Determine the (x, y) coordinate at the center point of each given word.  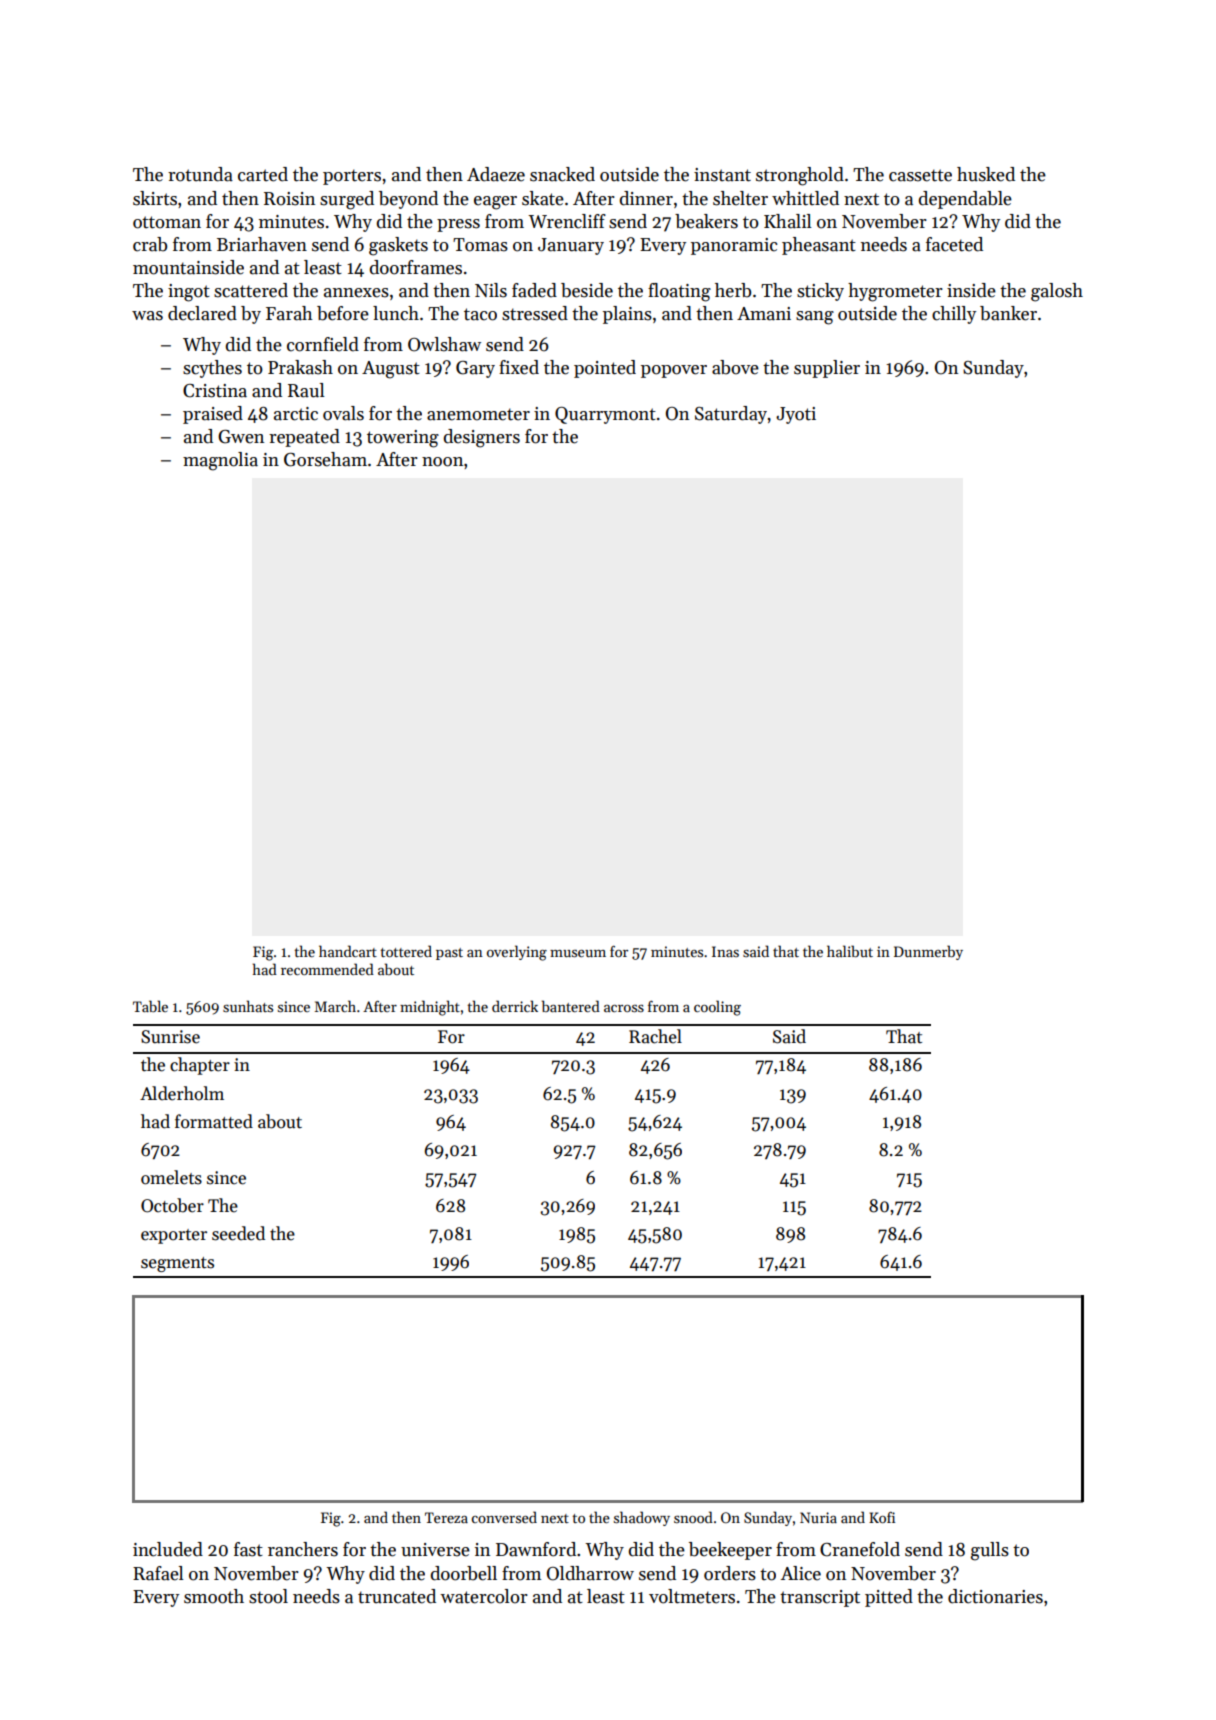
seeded (238, 1233)
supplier (827, 369)
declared (202, 313)
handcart (348, 951)
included (168, 1549)
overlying (517, 953)
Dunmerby (928, 952)
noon (442, 462)
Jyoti (796, 415)
